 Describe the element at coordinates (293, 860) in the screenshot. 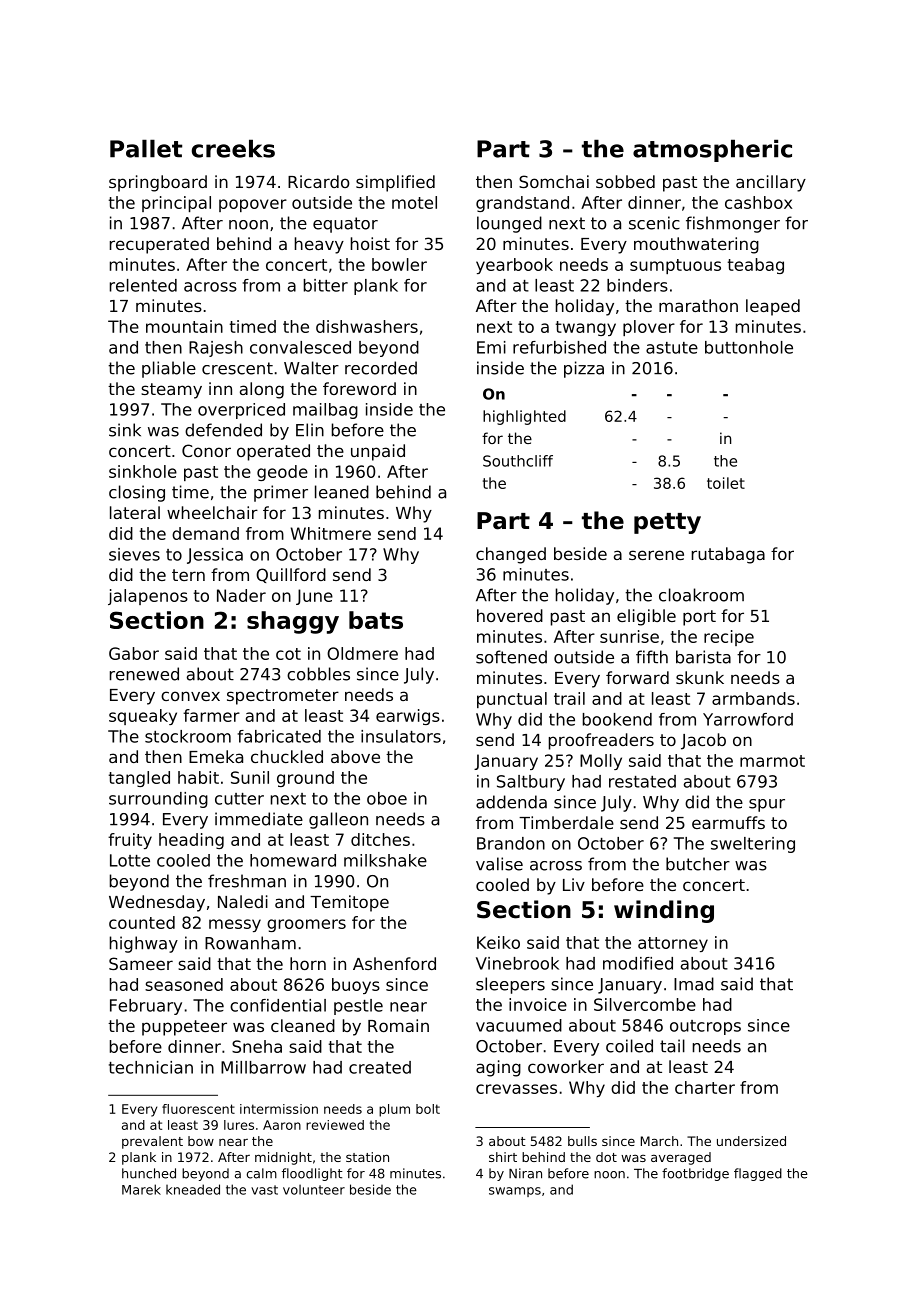

I see `homeward` at that location.
